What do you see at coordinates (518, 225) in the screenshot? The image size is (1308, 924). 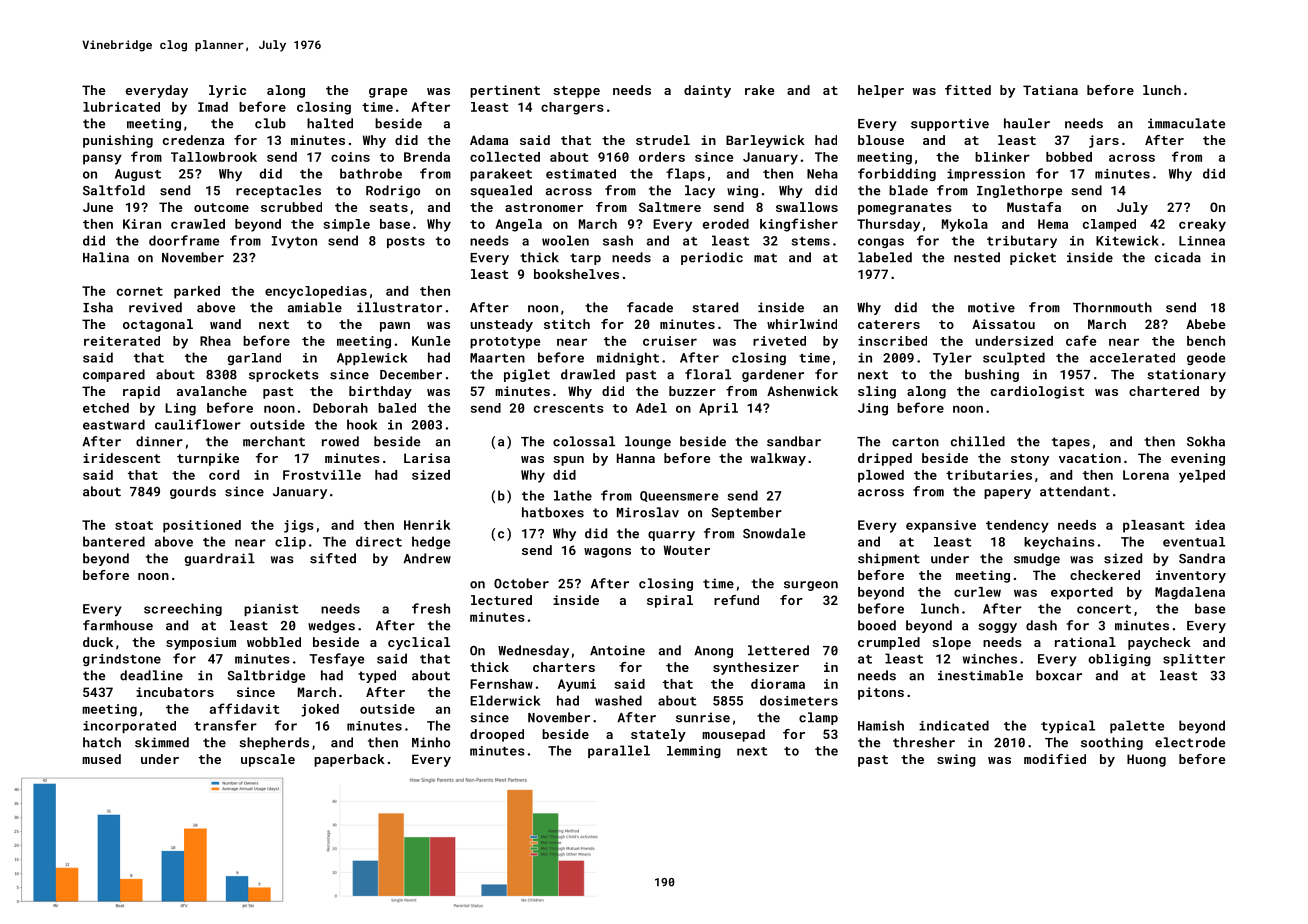 I see `Angela` at bounding box center [518, 225].
